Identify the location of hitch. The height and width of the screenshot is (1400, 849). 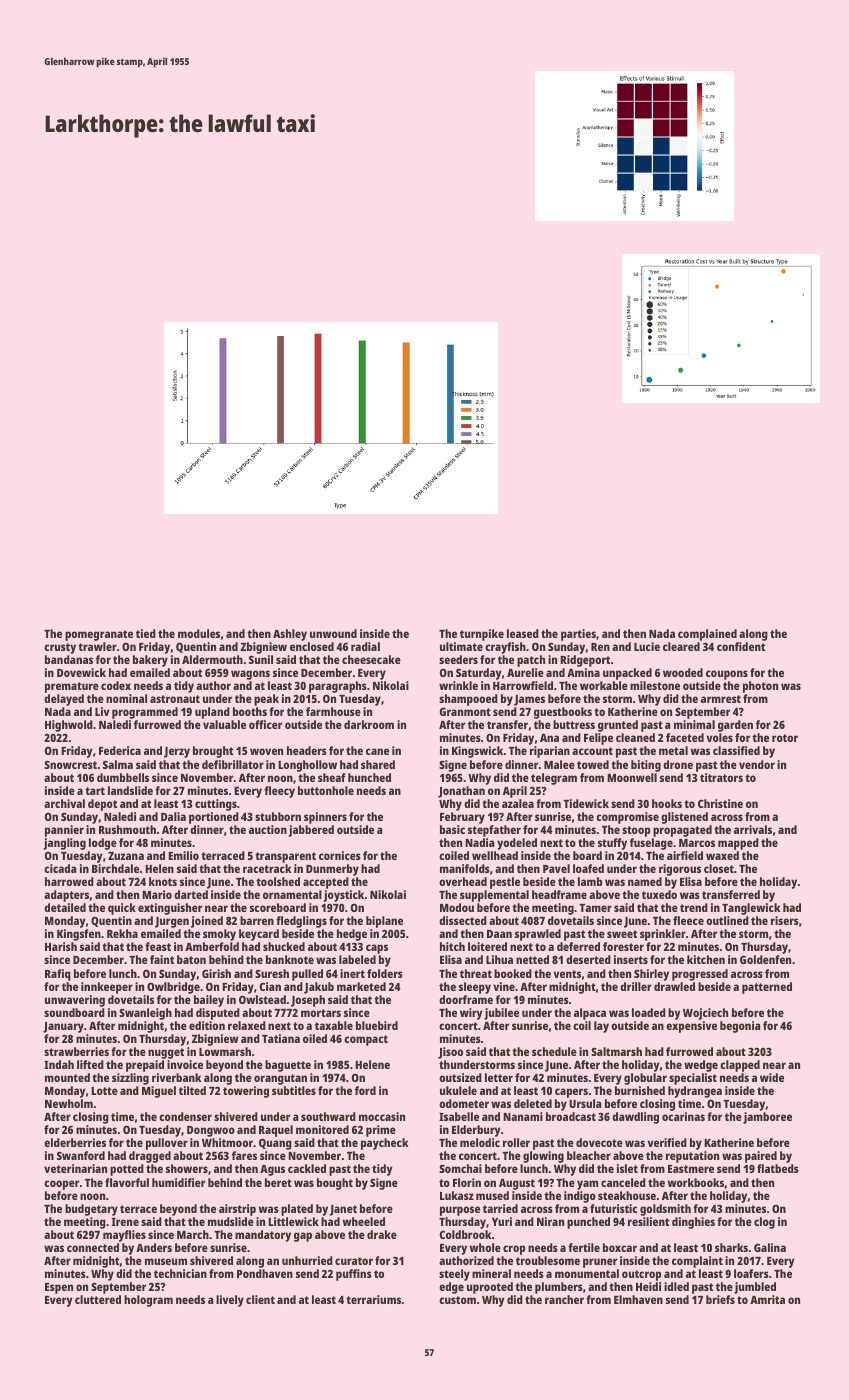
(452, 946).
